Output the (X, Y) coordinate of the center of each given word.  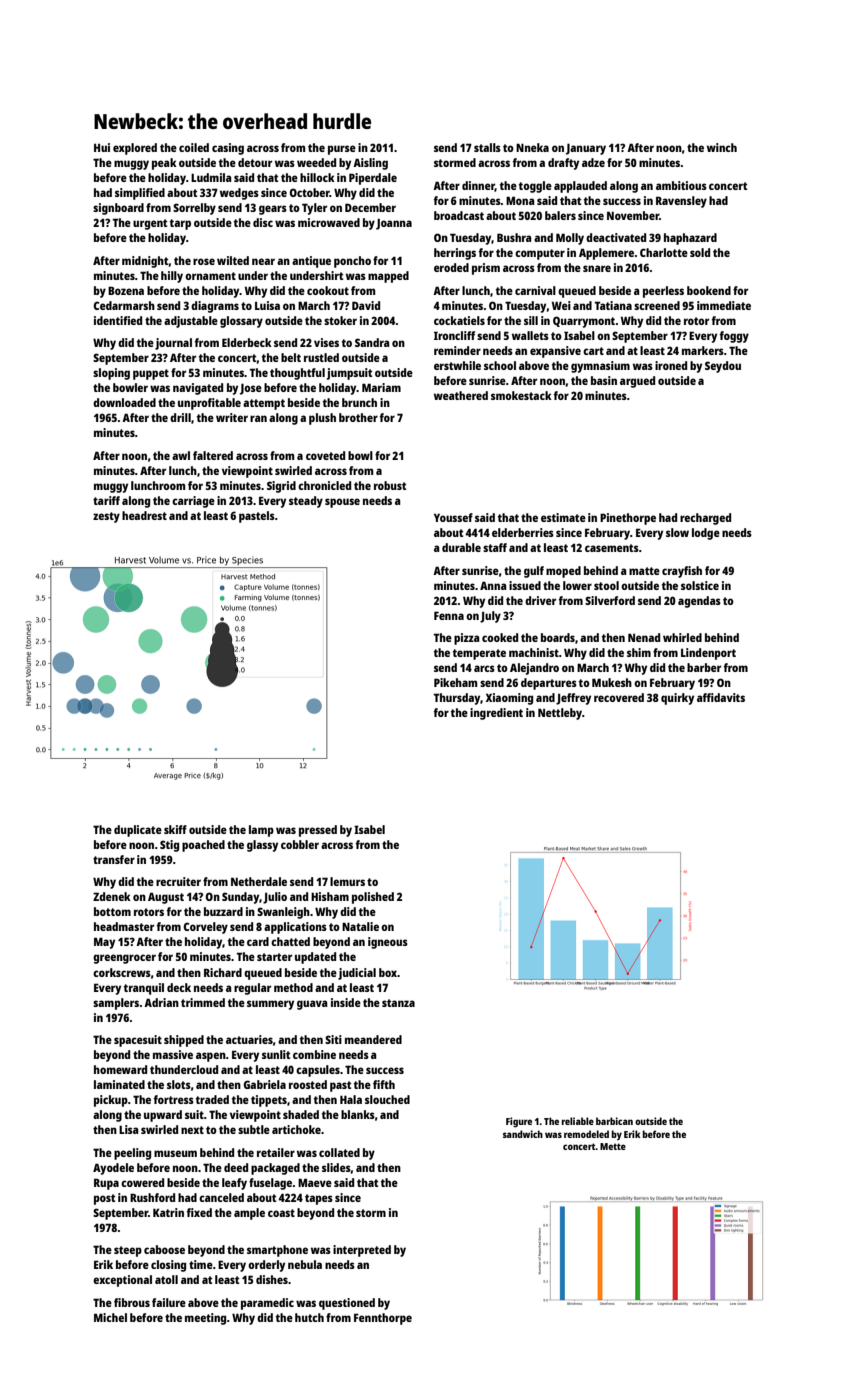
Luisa (267, 305)
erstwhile (457, 365)
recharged (705, 519)
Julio (275, 898)
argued (637, 382)
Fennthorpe (383, 1319)
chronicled (324, 485)
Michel (110, 1317)
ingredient (496, 714)
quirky (677, 699)
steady (306, 502)
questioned (347, 1304)
